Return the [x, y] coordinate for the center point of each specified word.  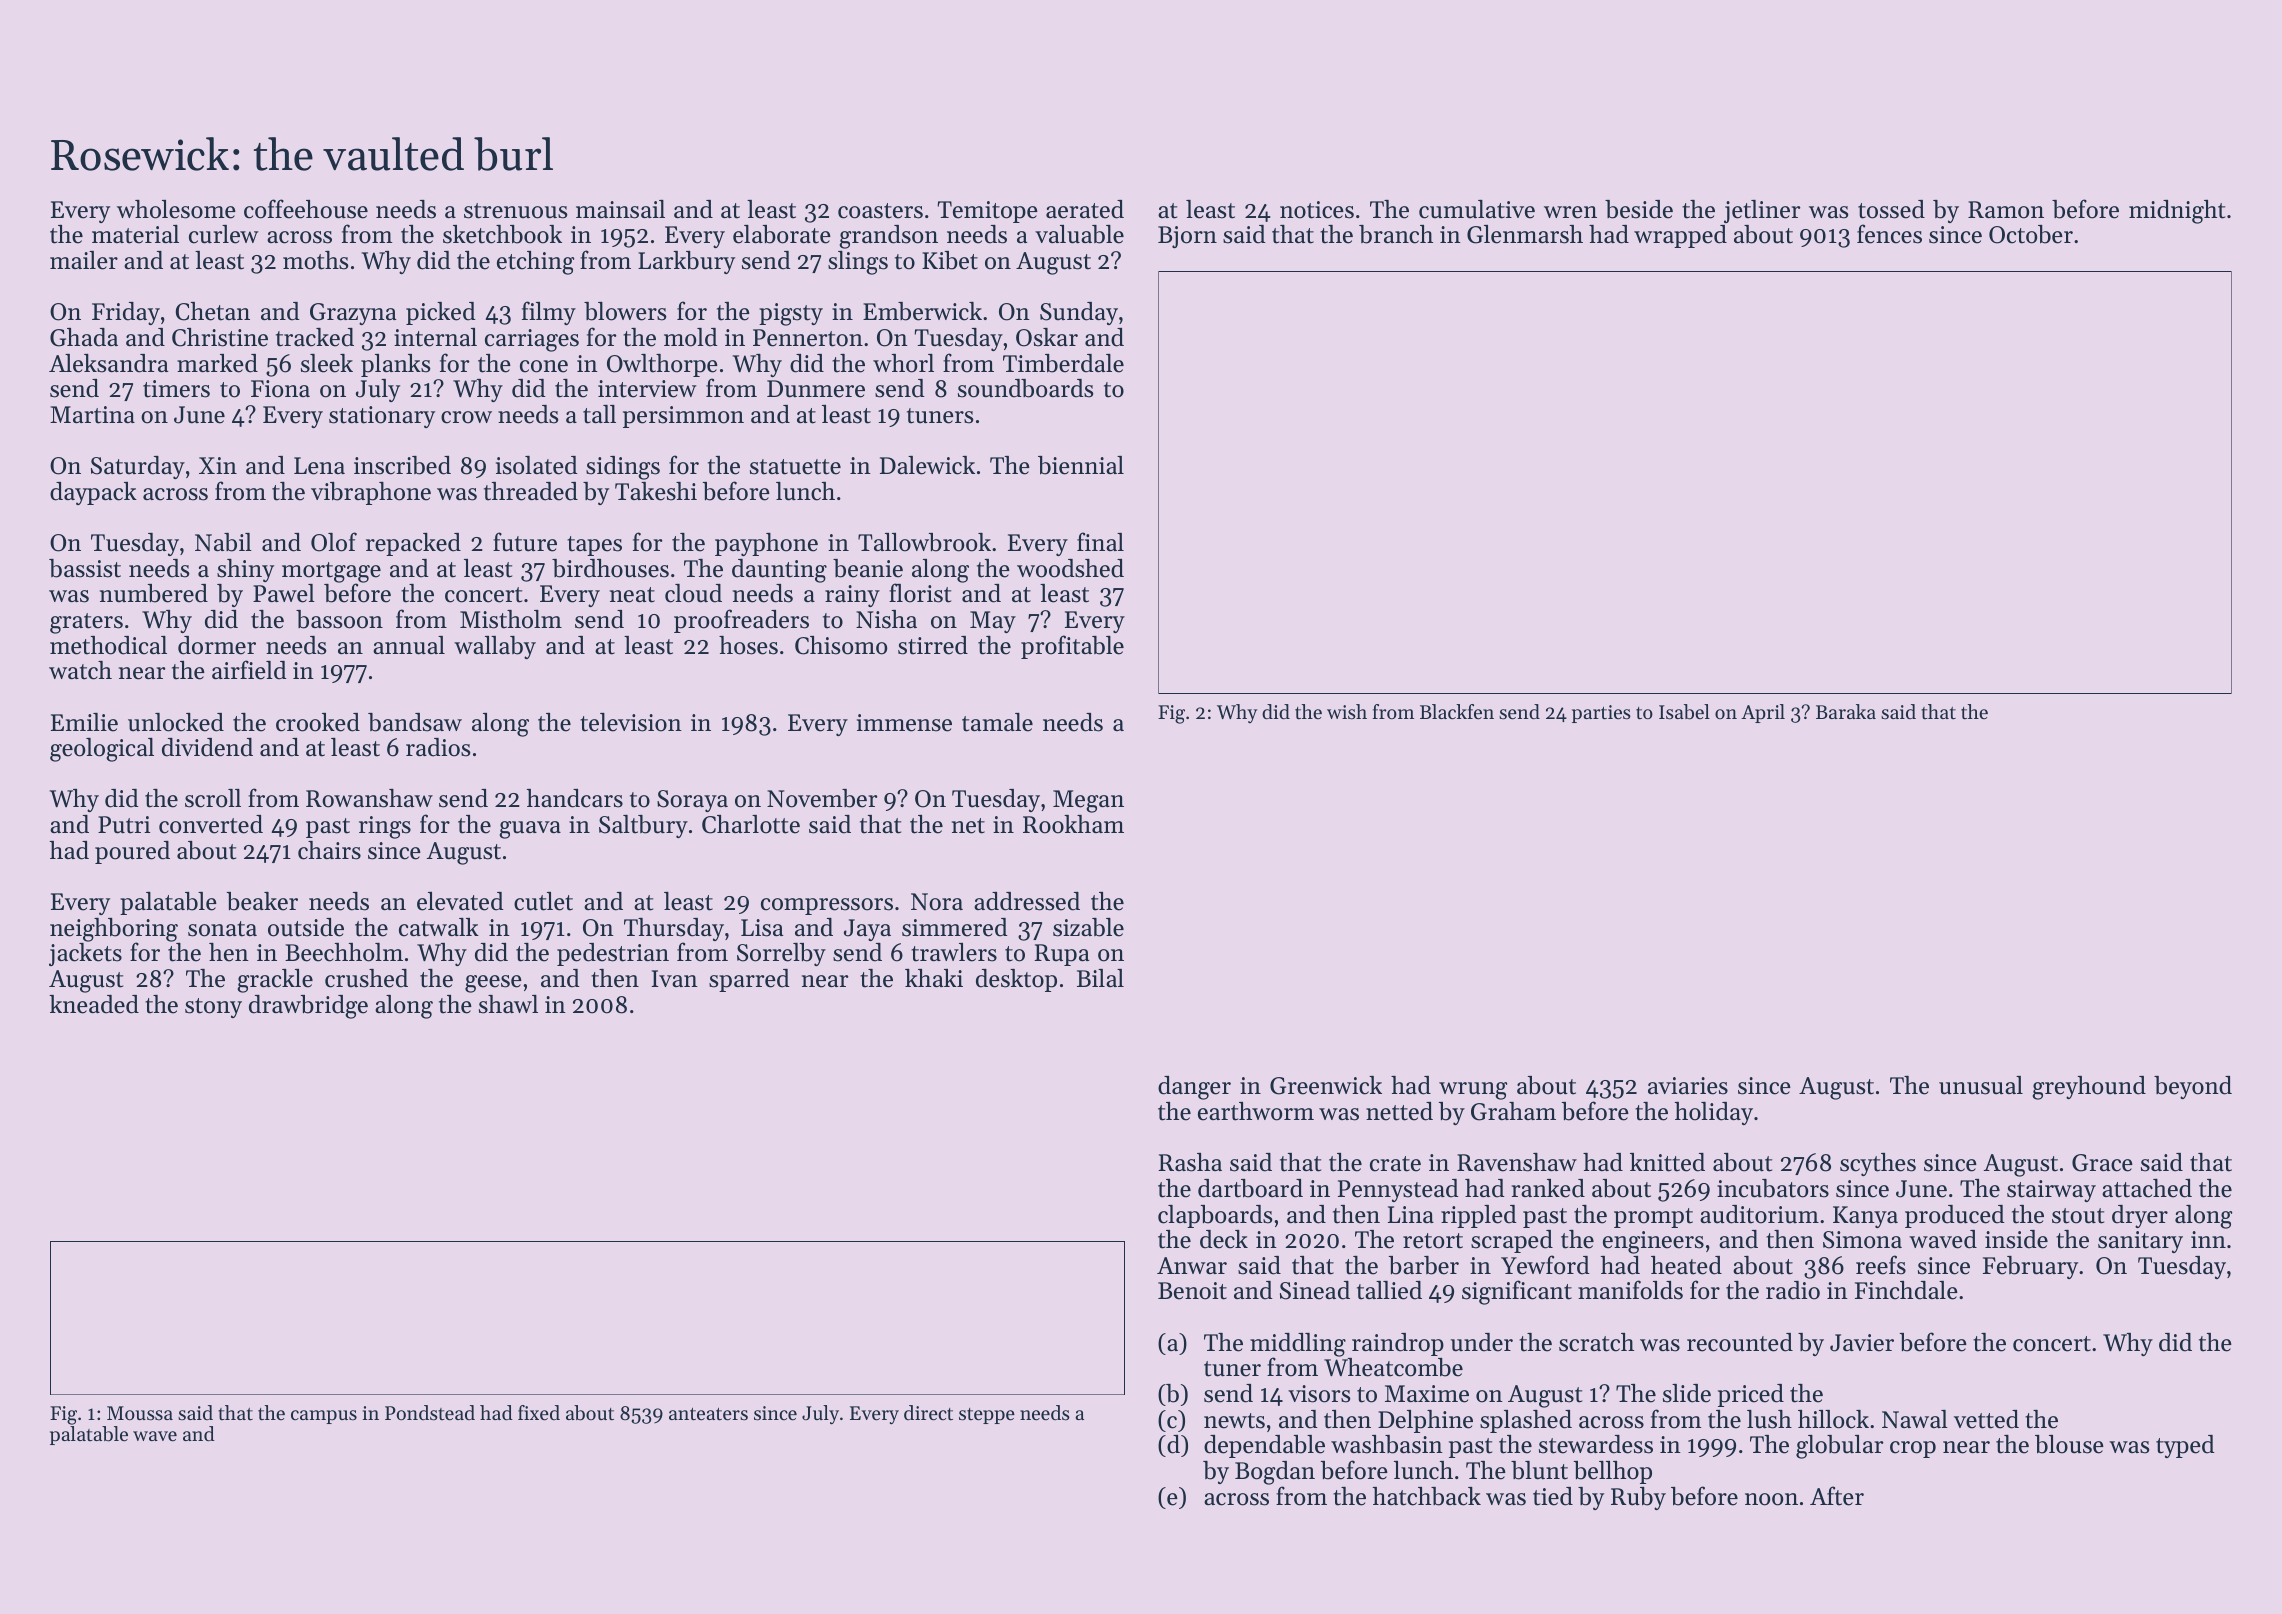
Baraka [1846, 711]
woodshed [1070, 568]
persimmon [683, 417]
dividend [207, 747]
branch [1396, 234]
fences [1889, 234]
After [1837, 1496]
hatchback [1427, 1496]
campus [324, 1417]
